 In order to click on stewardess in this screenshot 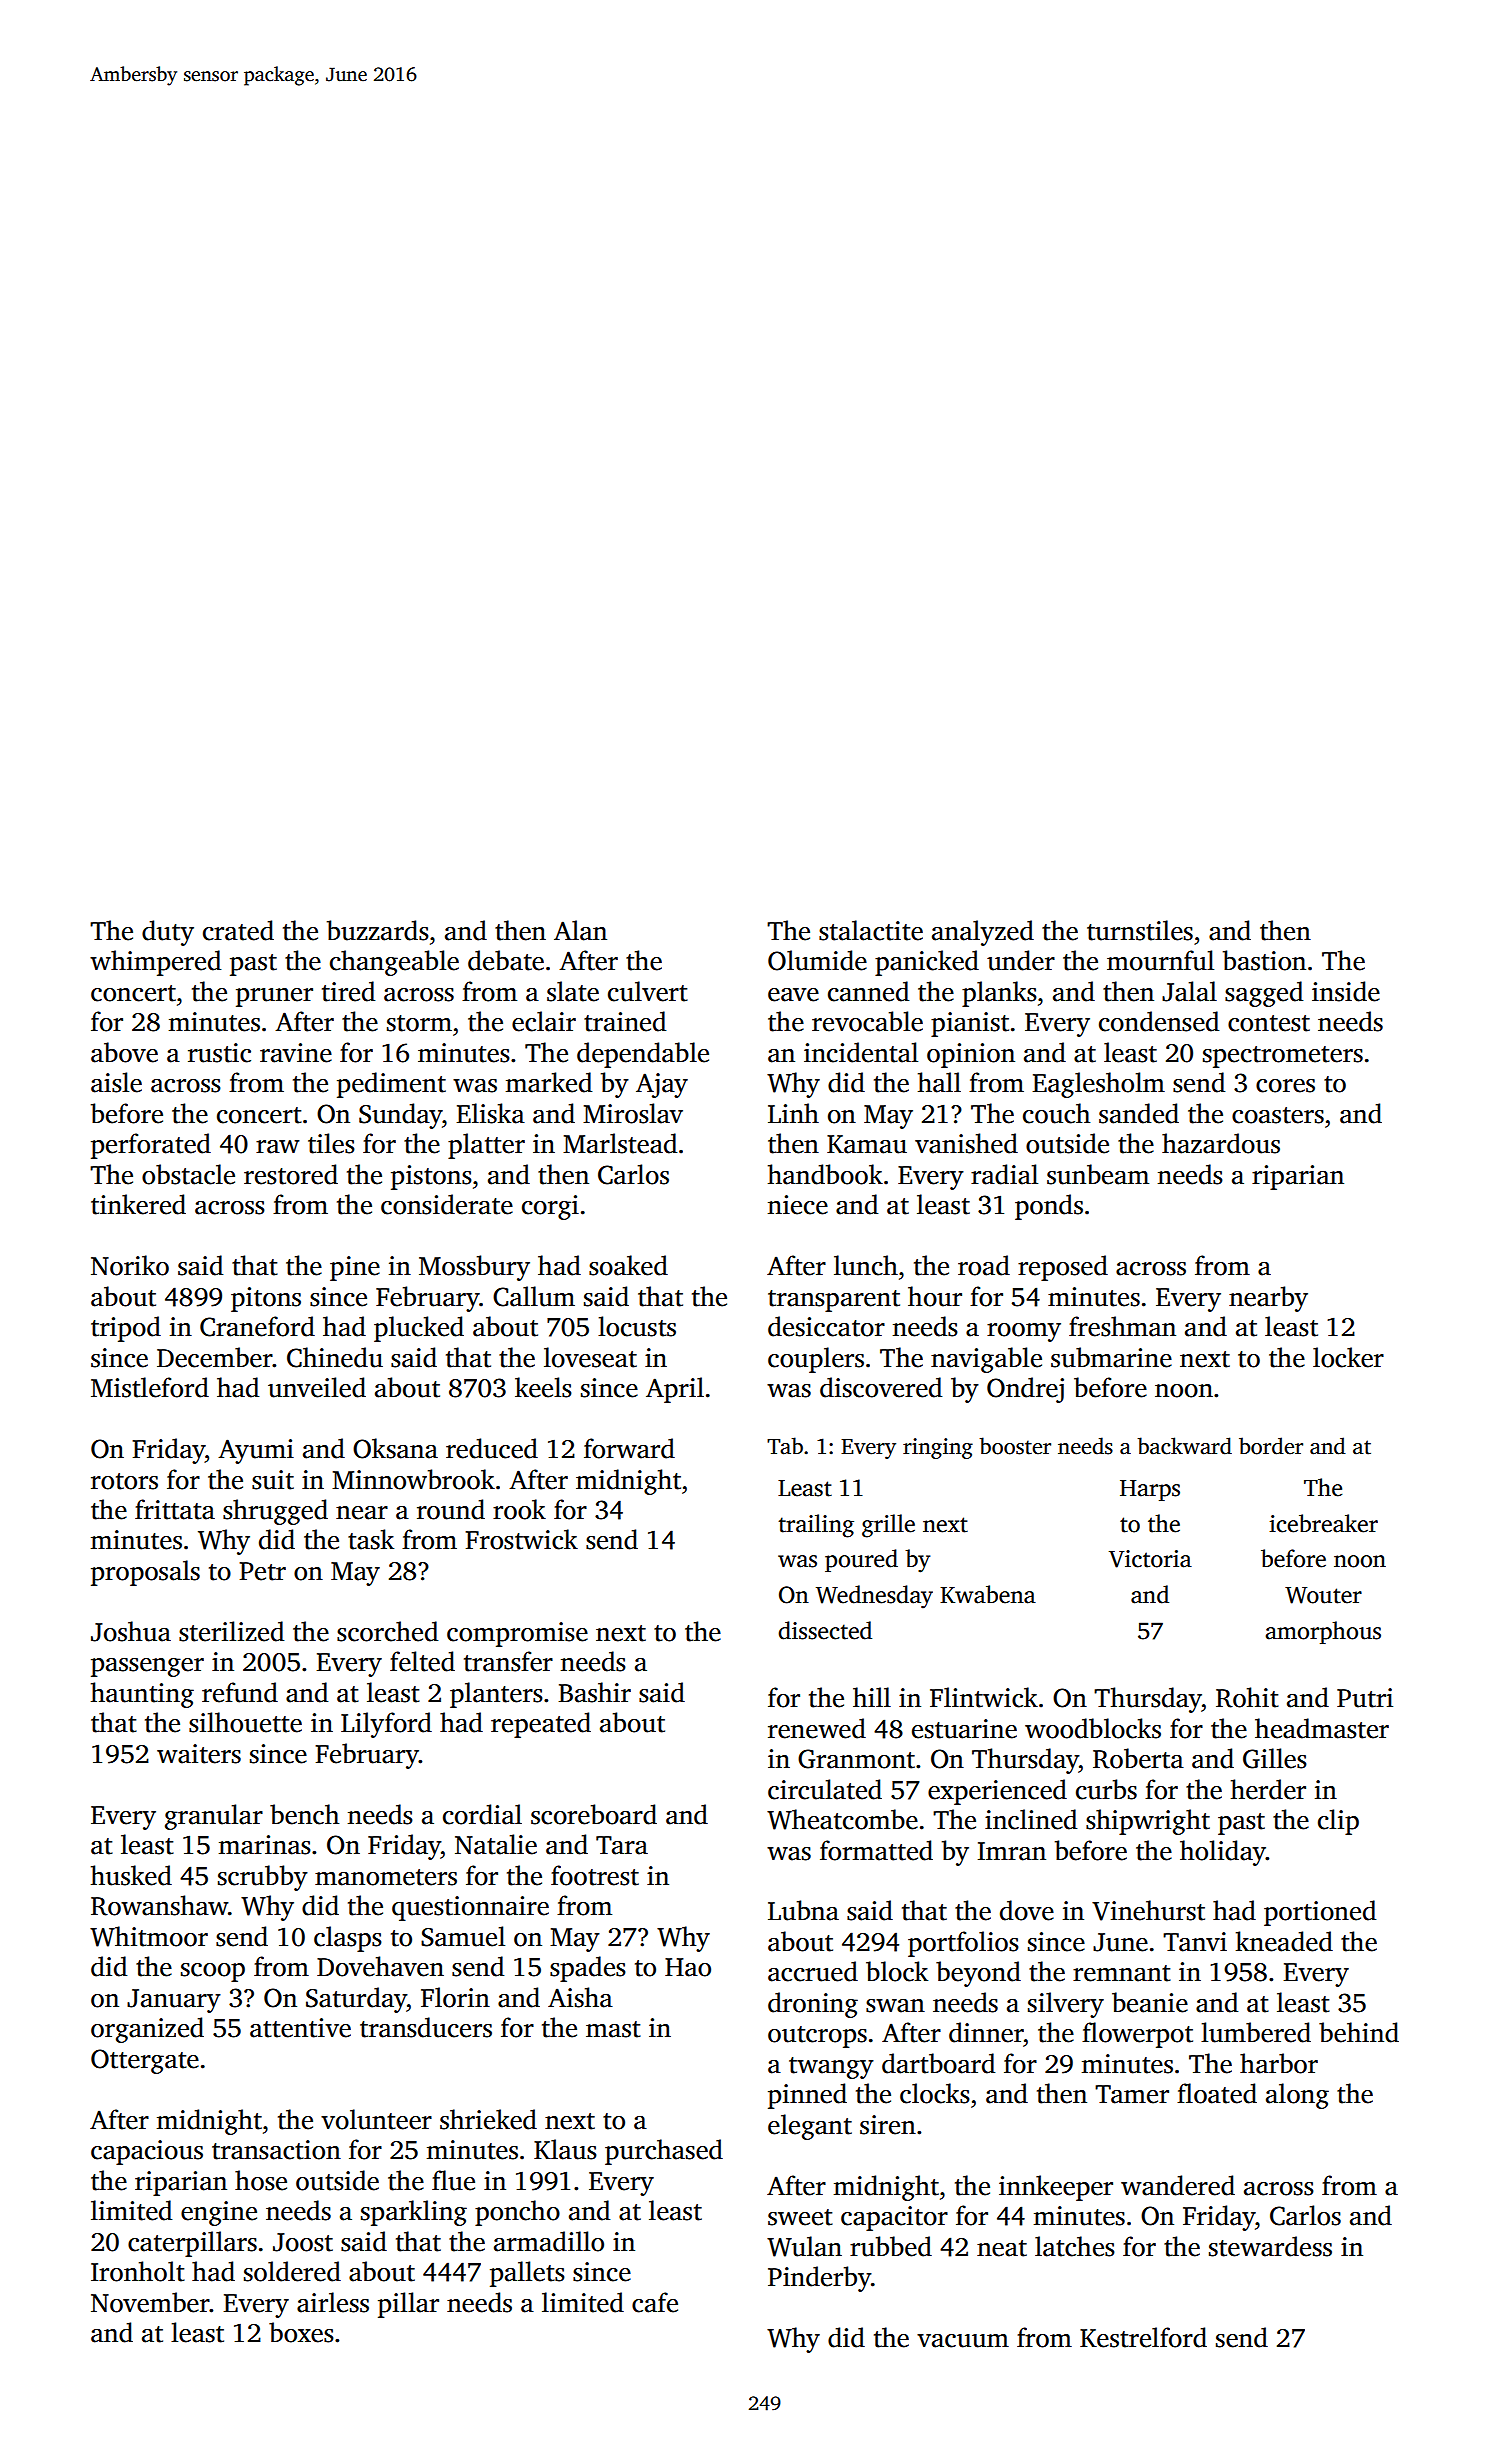, I will do `click(1270, 2246)`.
